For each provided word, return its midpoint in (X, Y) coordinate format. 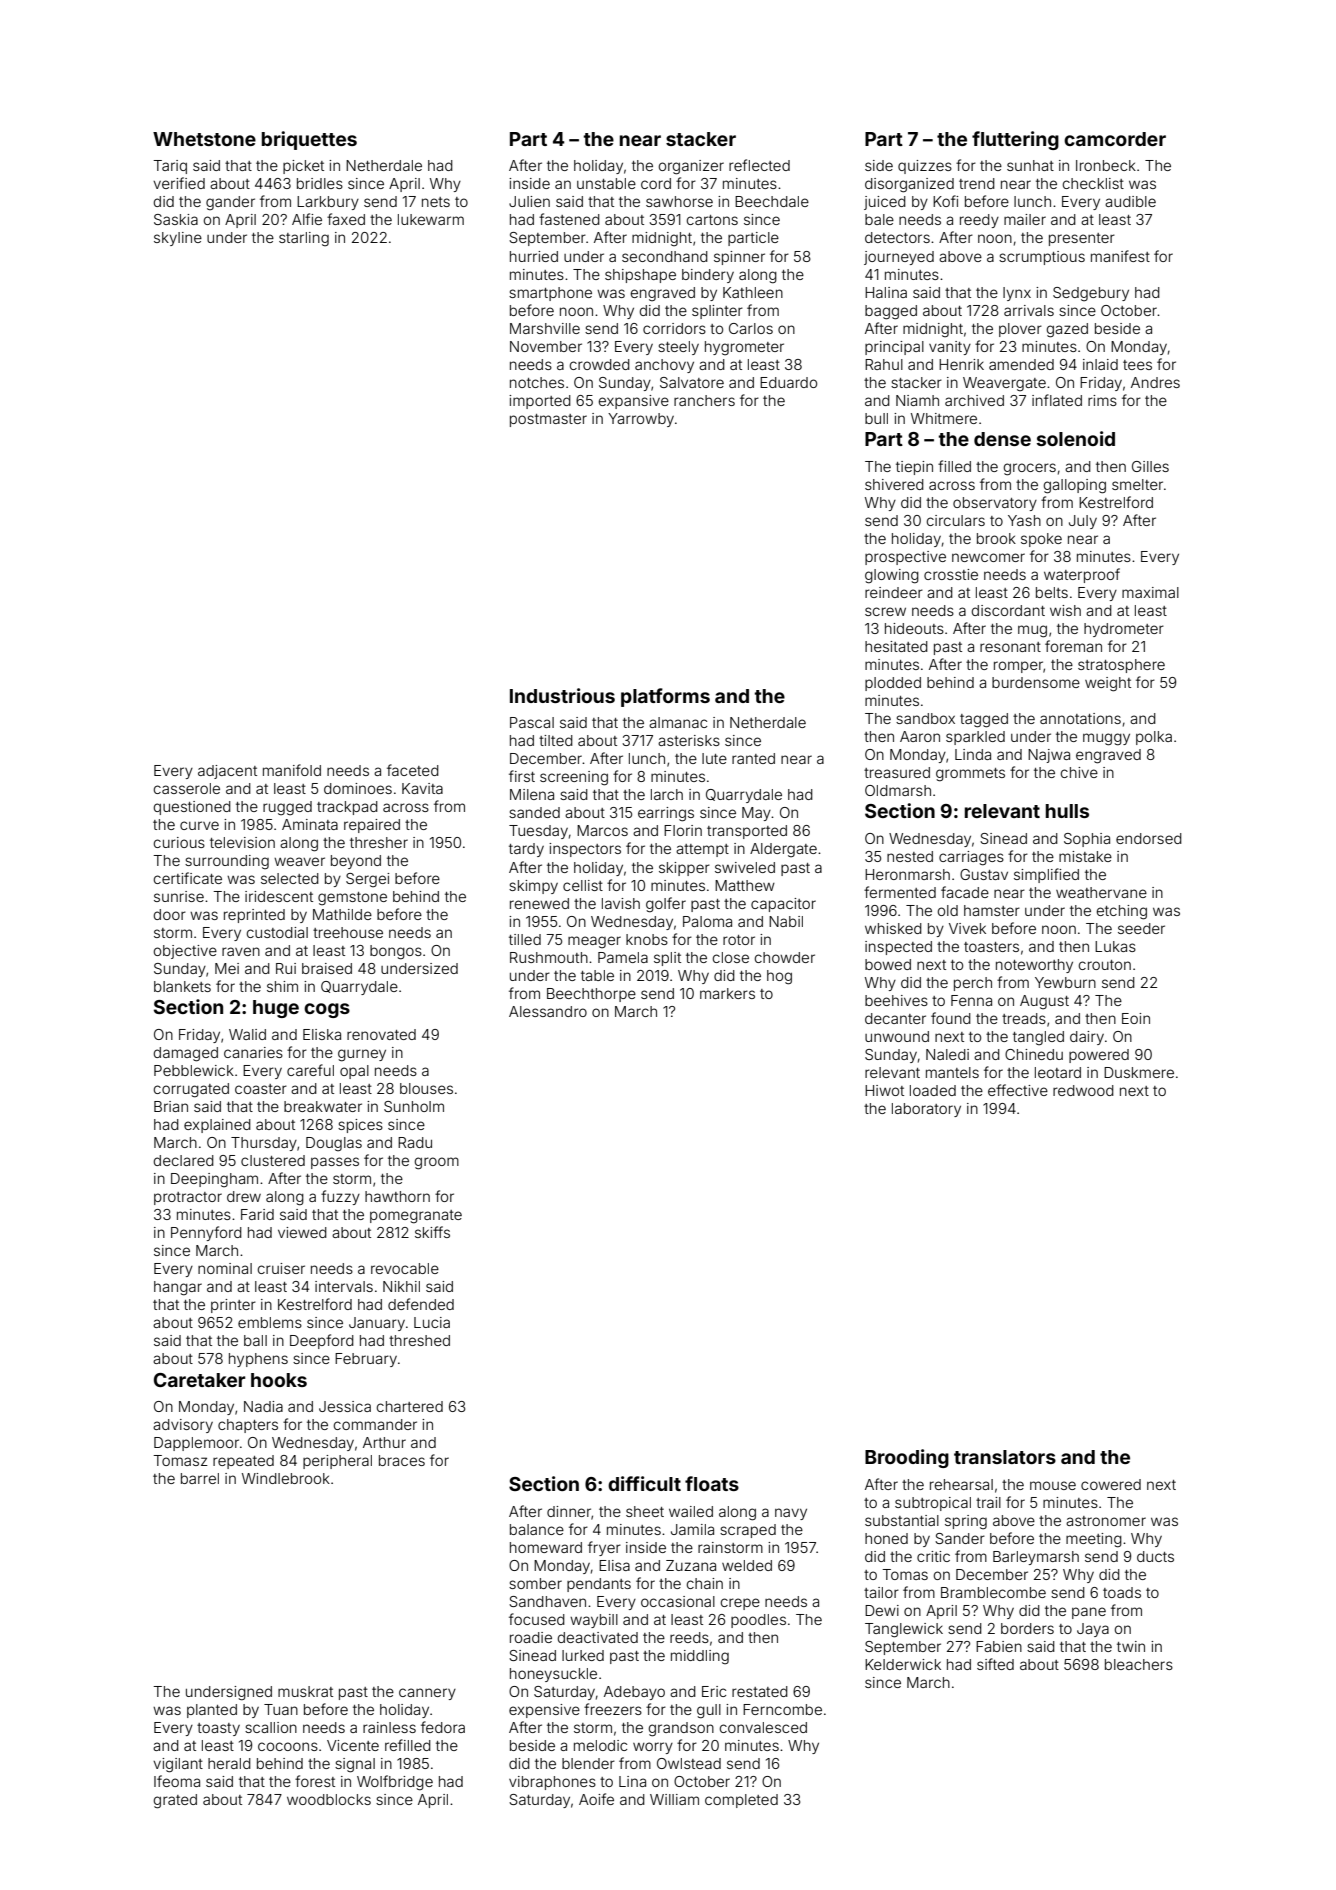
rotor (739, 940)
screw (885, 611)
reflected (759, 165)
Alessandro (548, 1011)
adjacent (227, 772)
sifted (995, 1664)
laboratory (926, 1110)
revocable (405, 1268)
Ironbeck (1106, 165)
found (951, 1018)
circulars (956, 520)
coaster (261, 1089)
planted (212, 1711)
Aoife (596, 1799)
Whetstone (204, 139)
